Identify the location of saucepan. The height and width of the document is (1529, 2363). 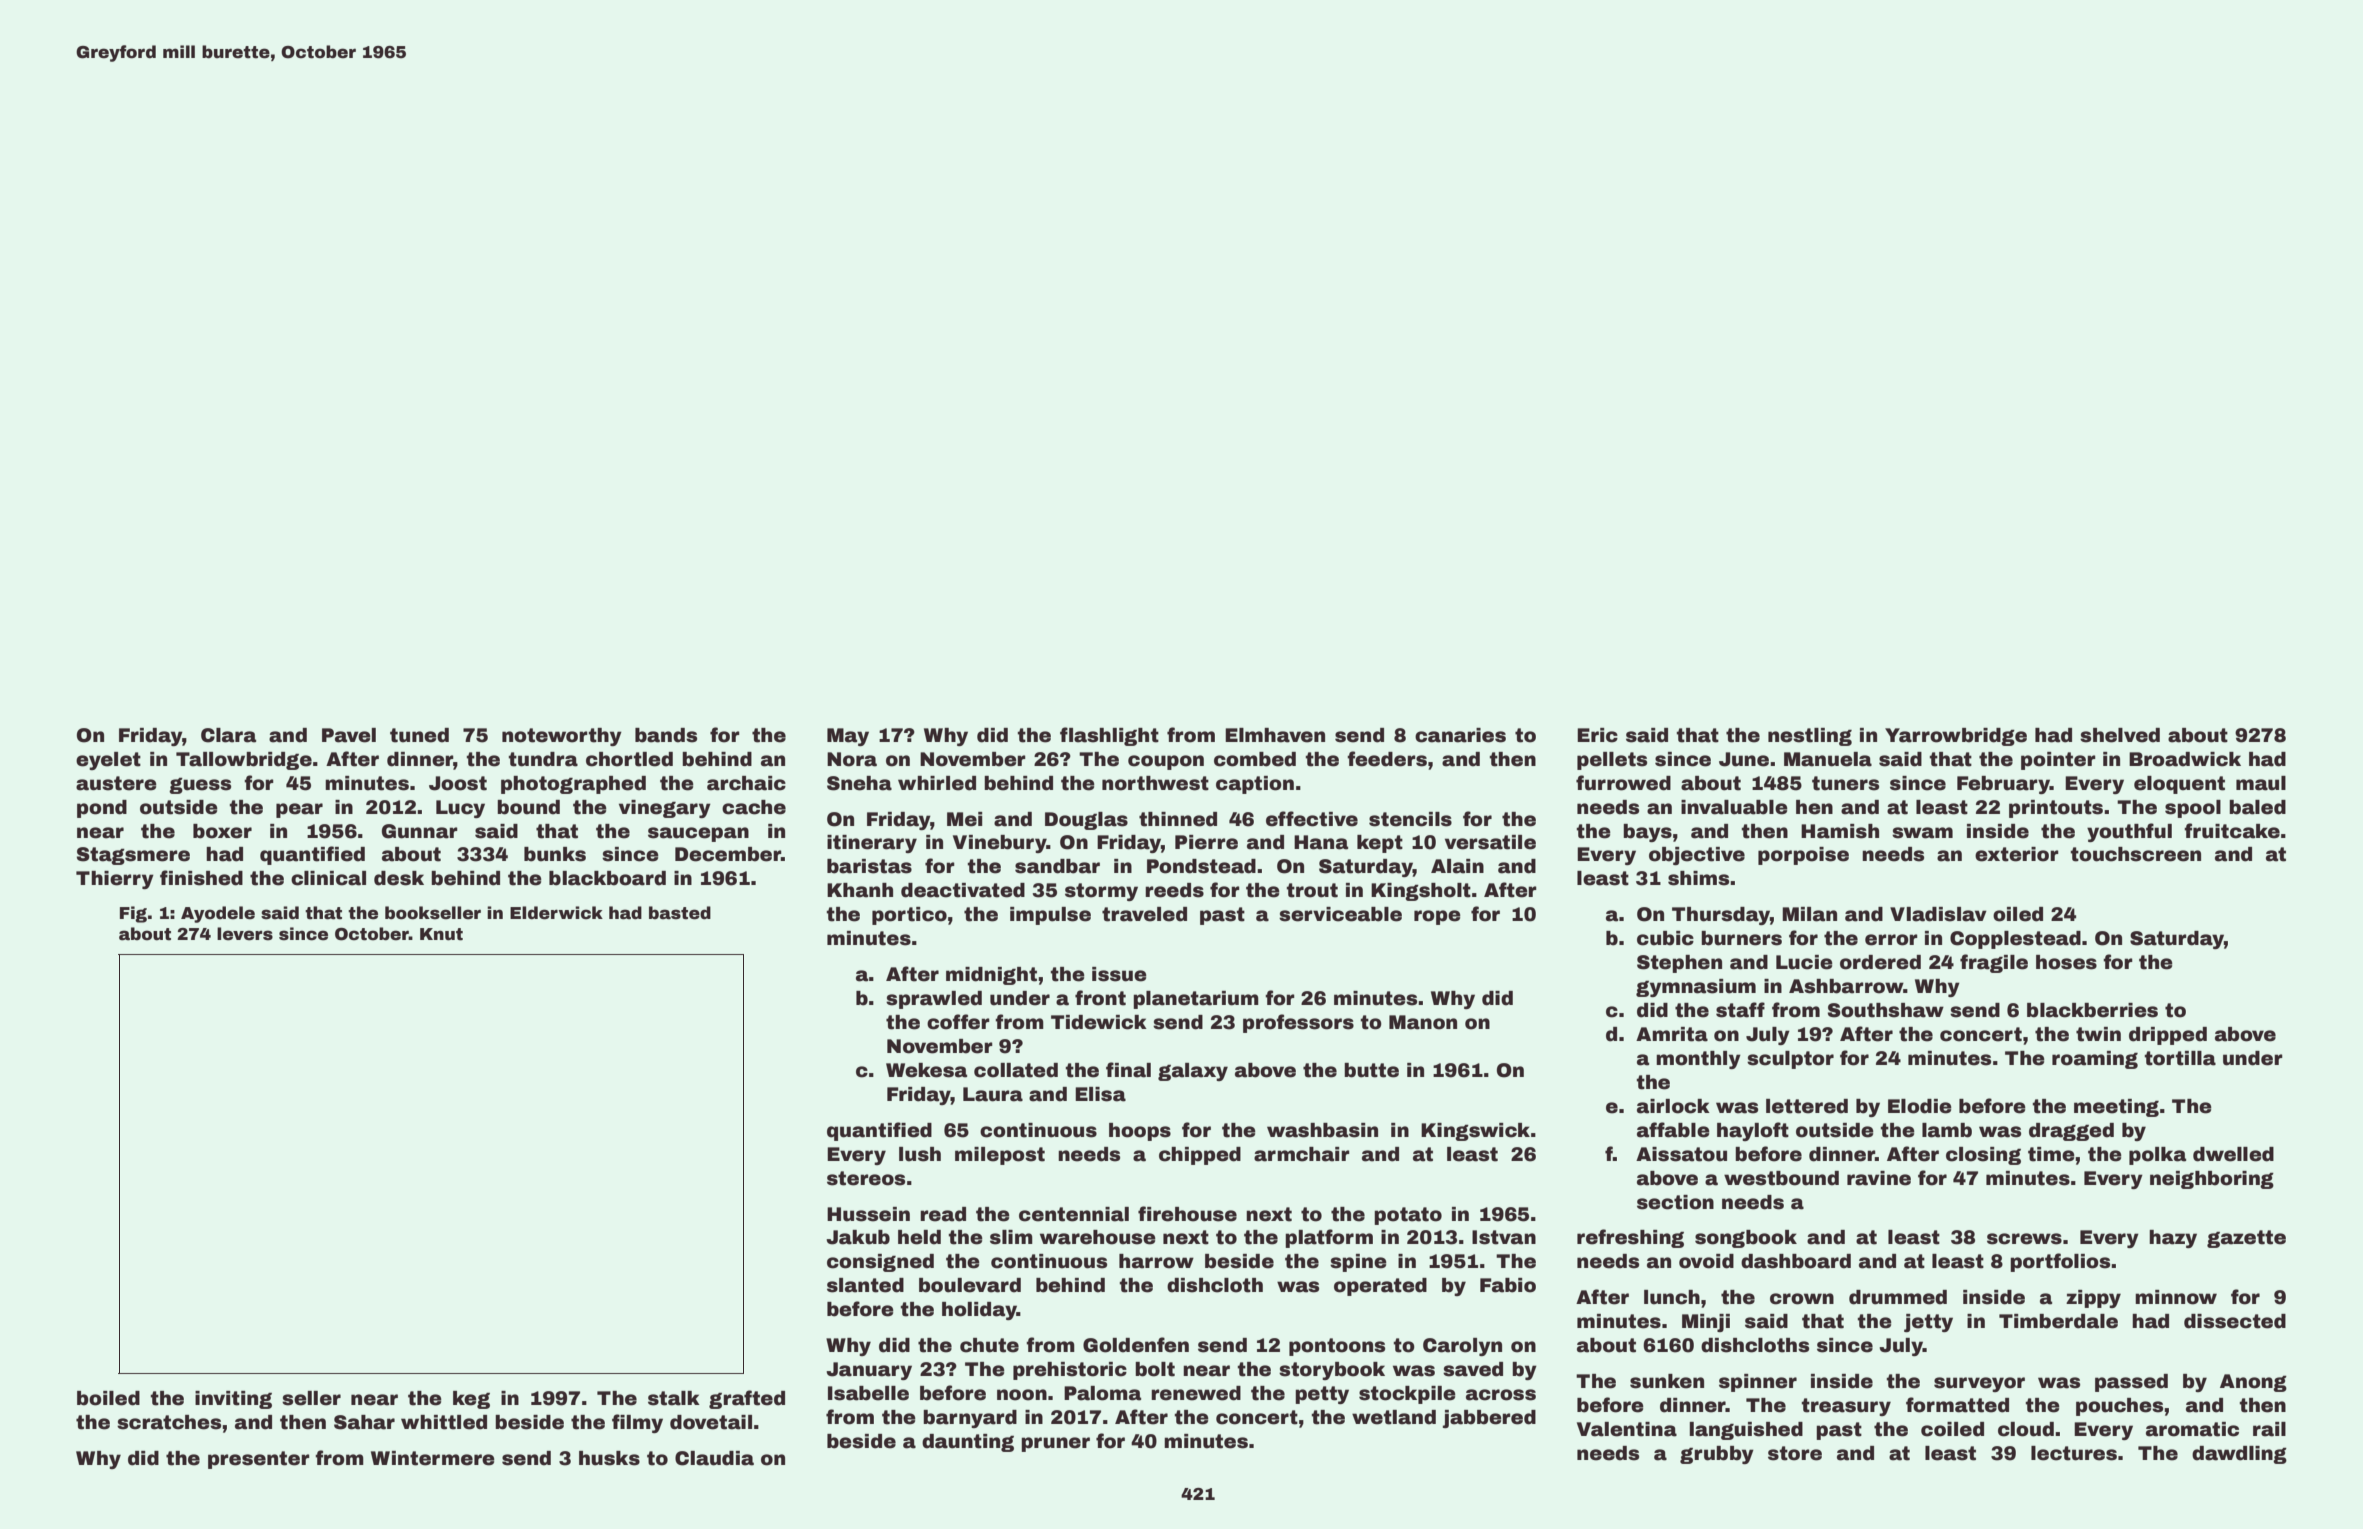
(698, 834).
